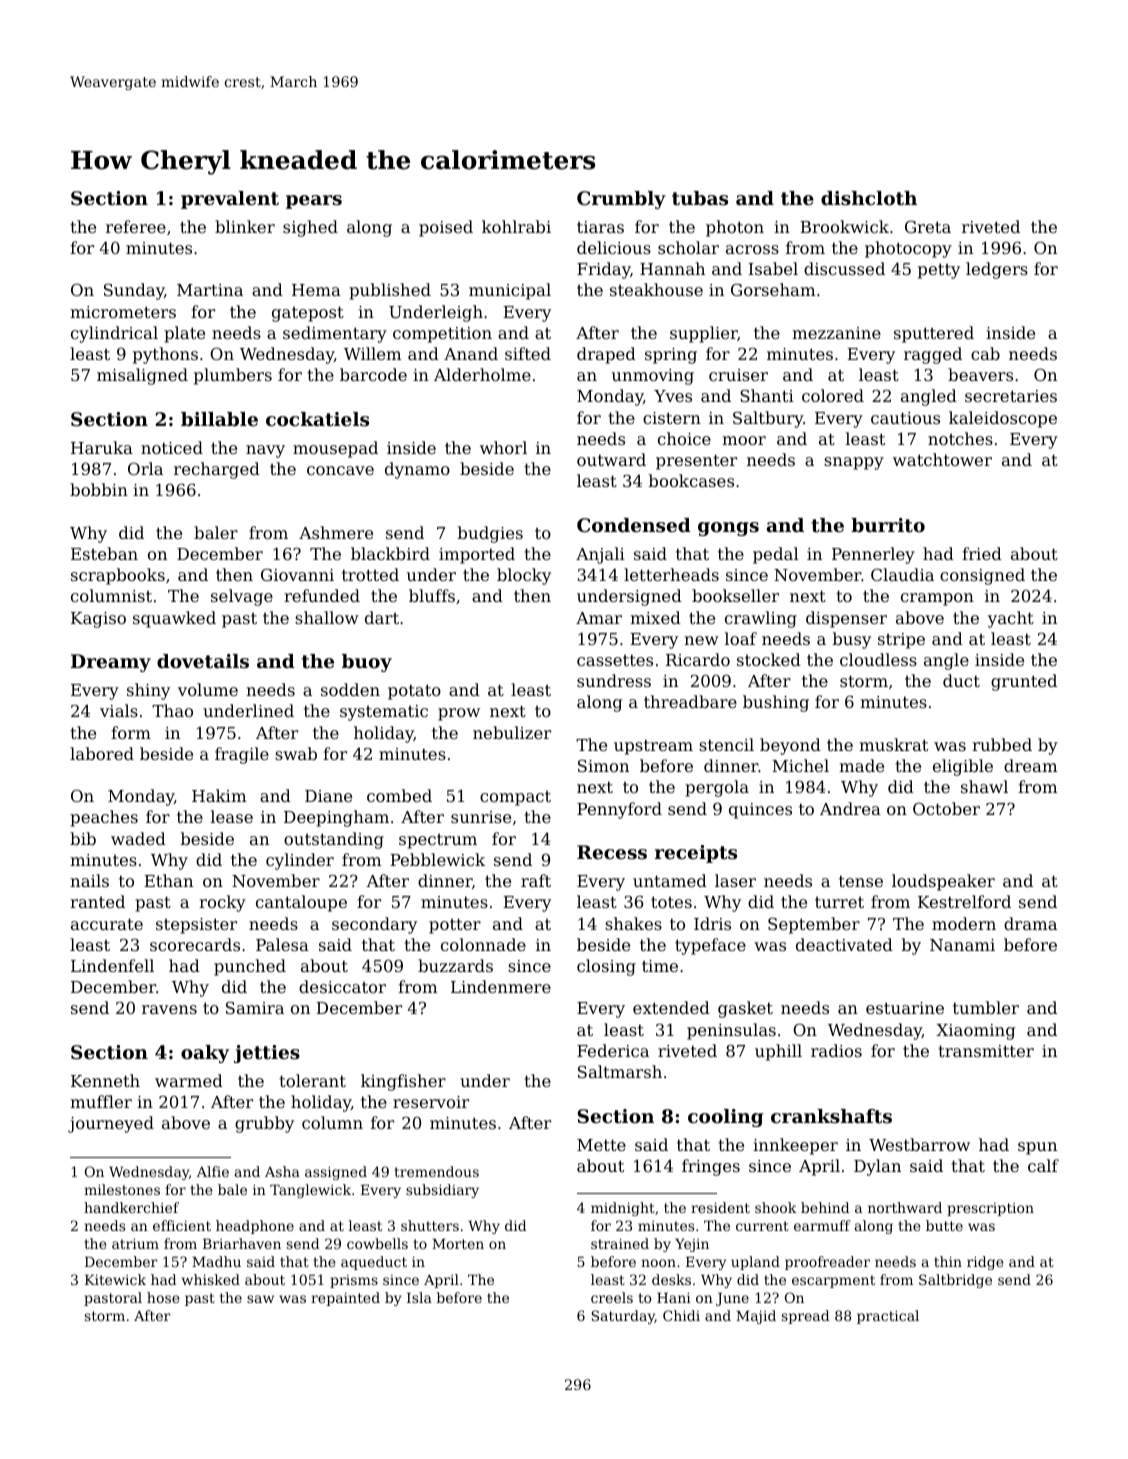 This screenshot has width=1128, height=1459. What do you see at coordinates (623, 1317) in the screenshot?
I see `Saturday` at bounding box center [623, 1317].
